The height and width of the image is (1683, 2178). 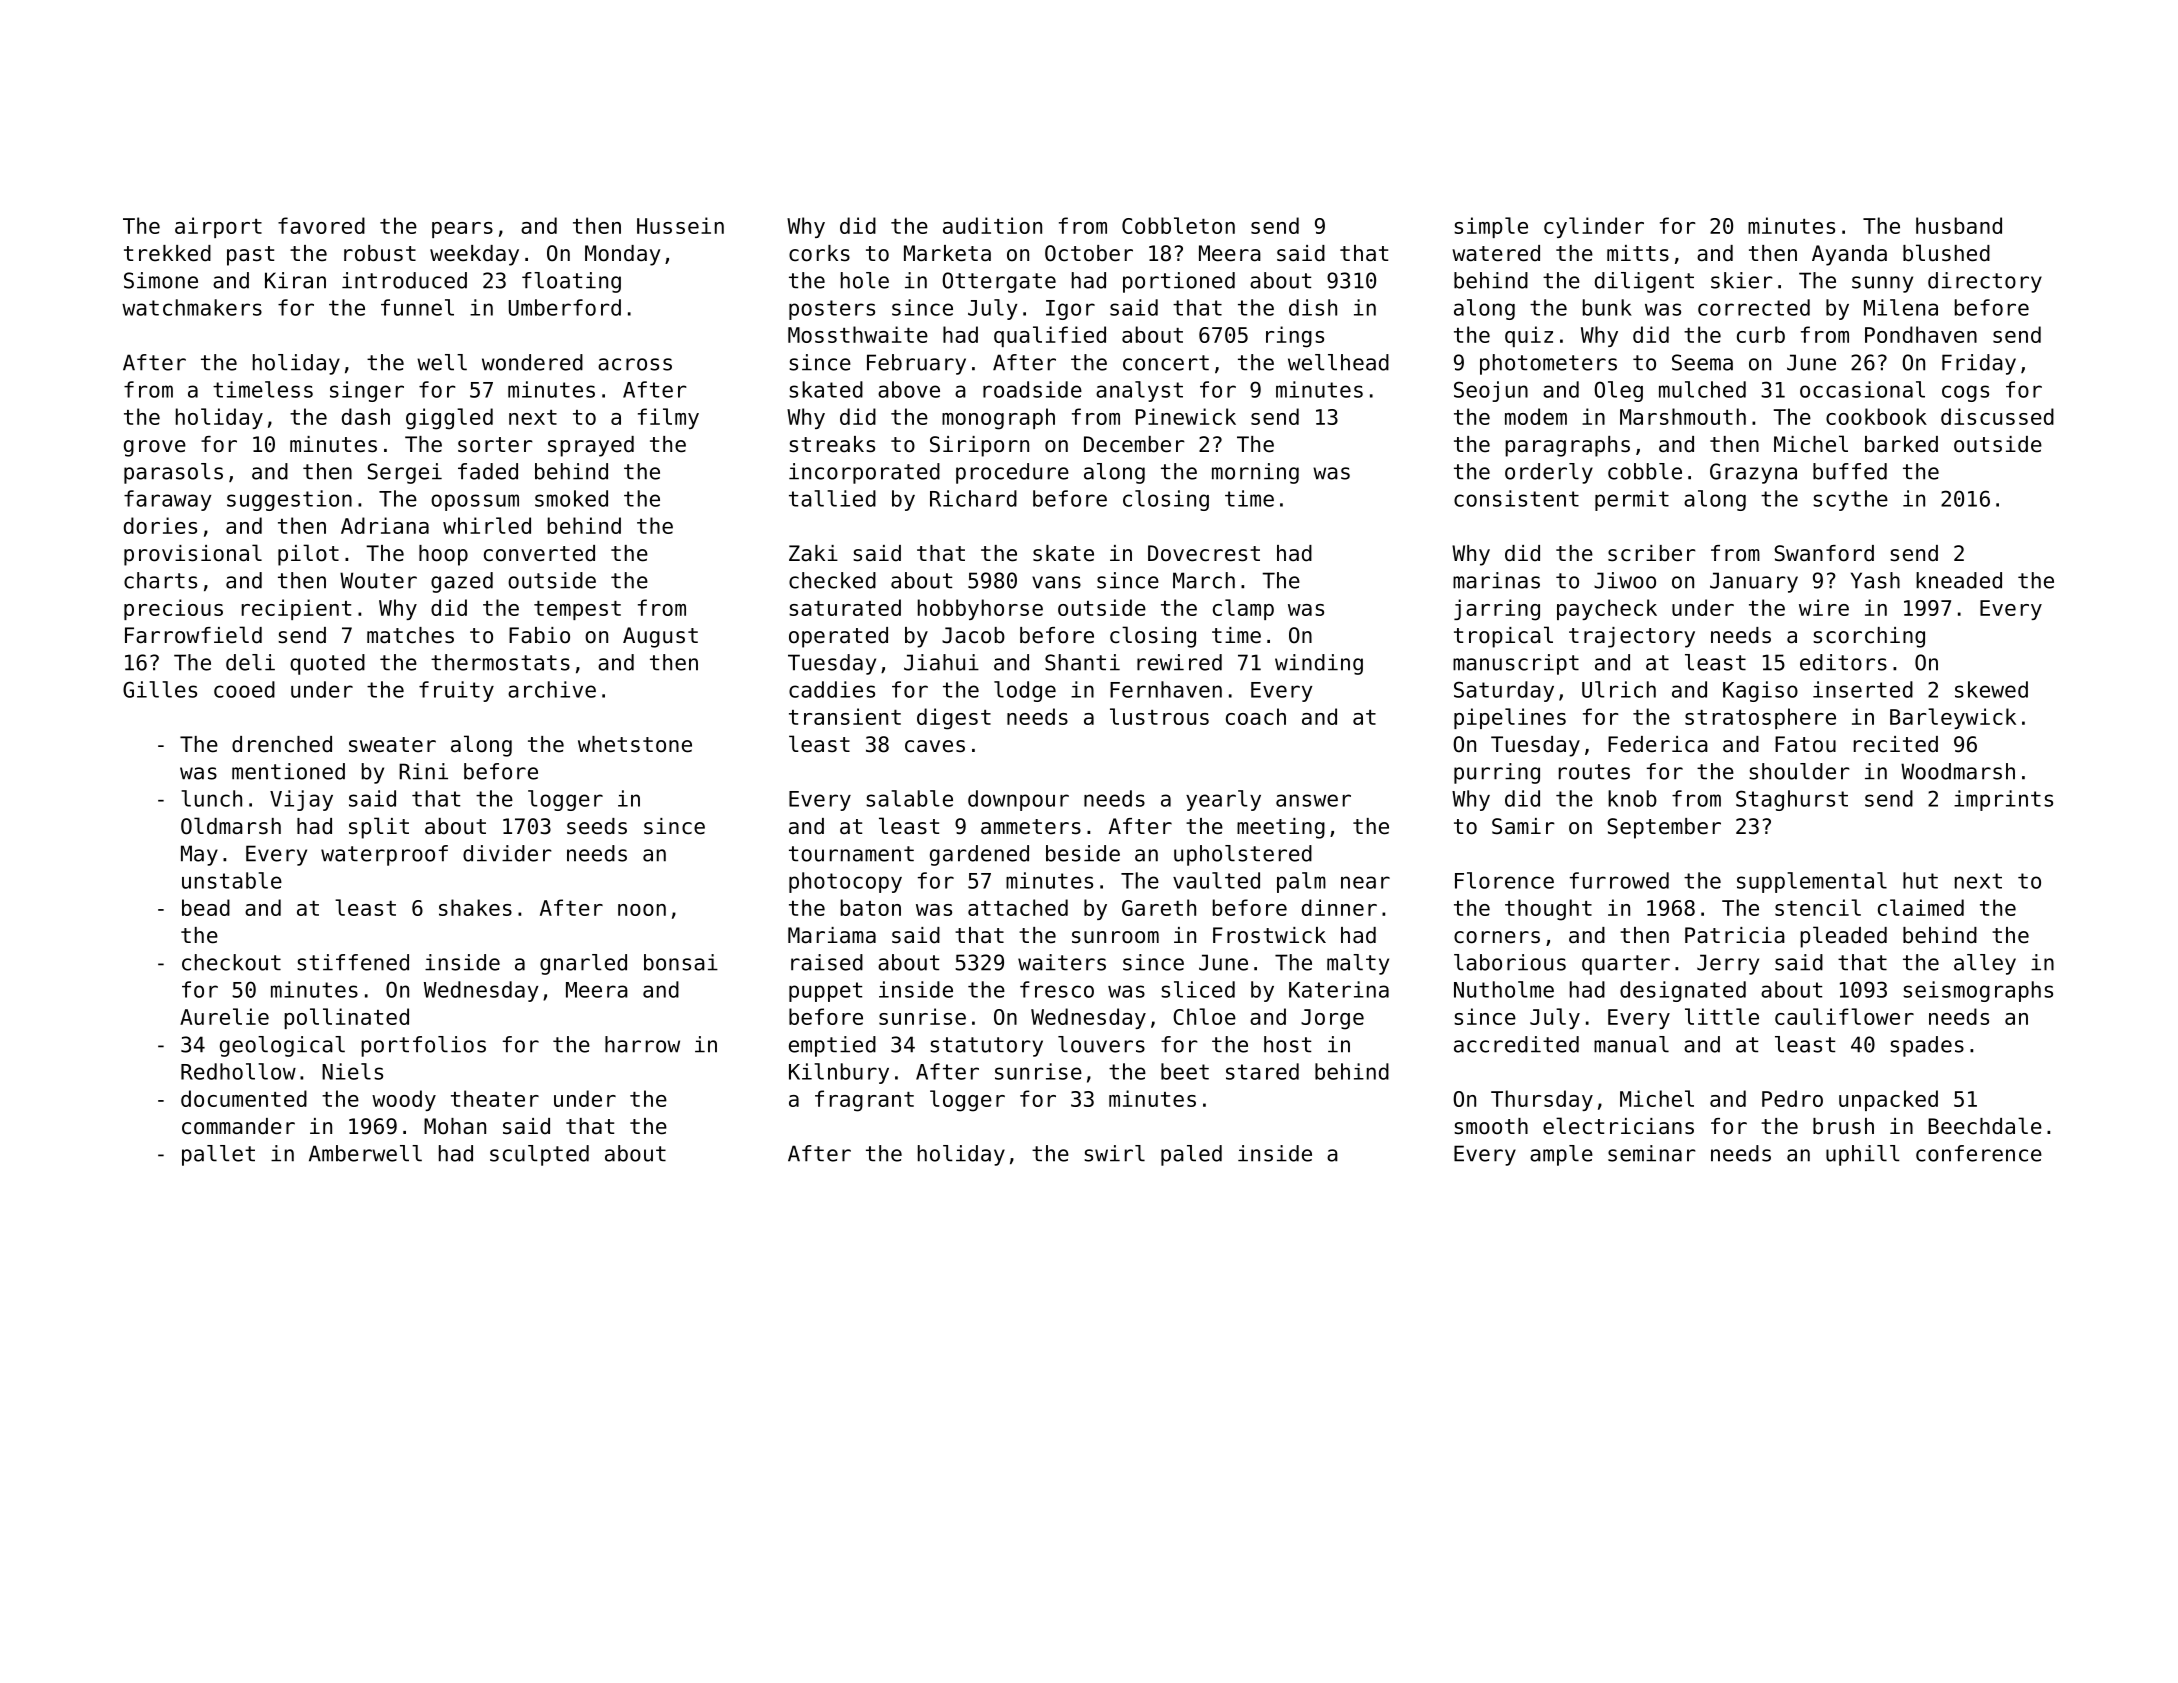 What do you see at coordinates (591, 446) in the image?
I see `sprayed` at bounding box center [591, 446].
